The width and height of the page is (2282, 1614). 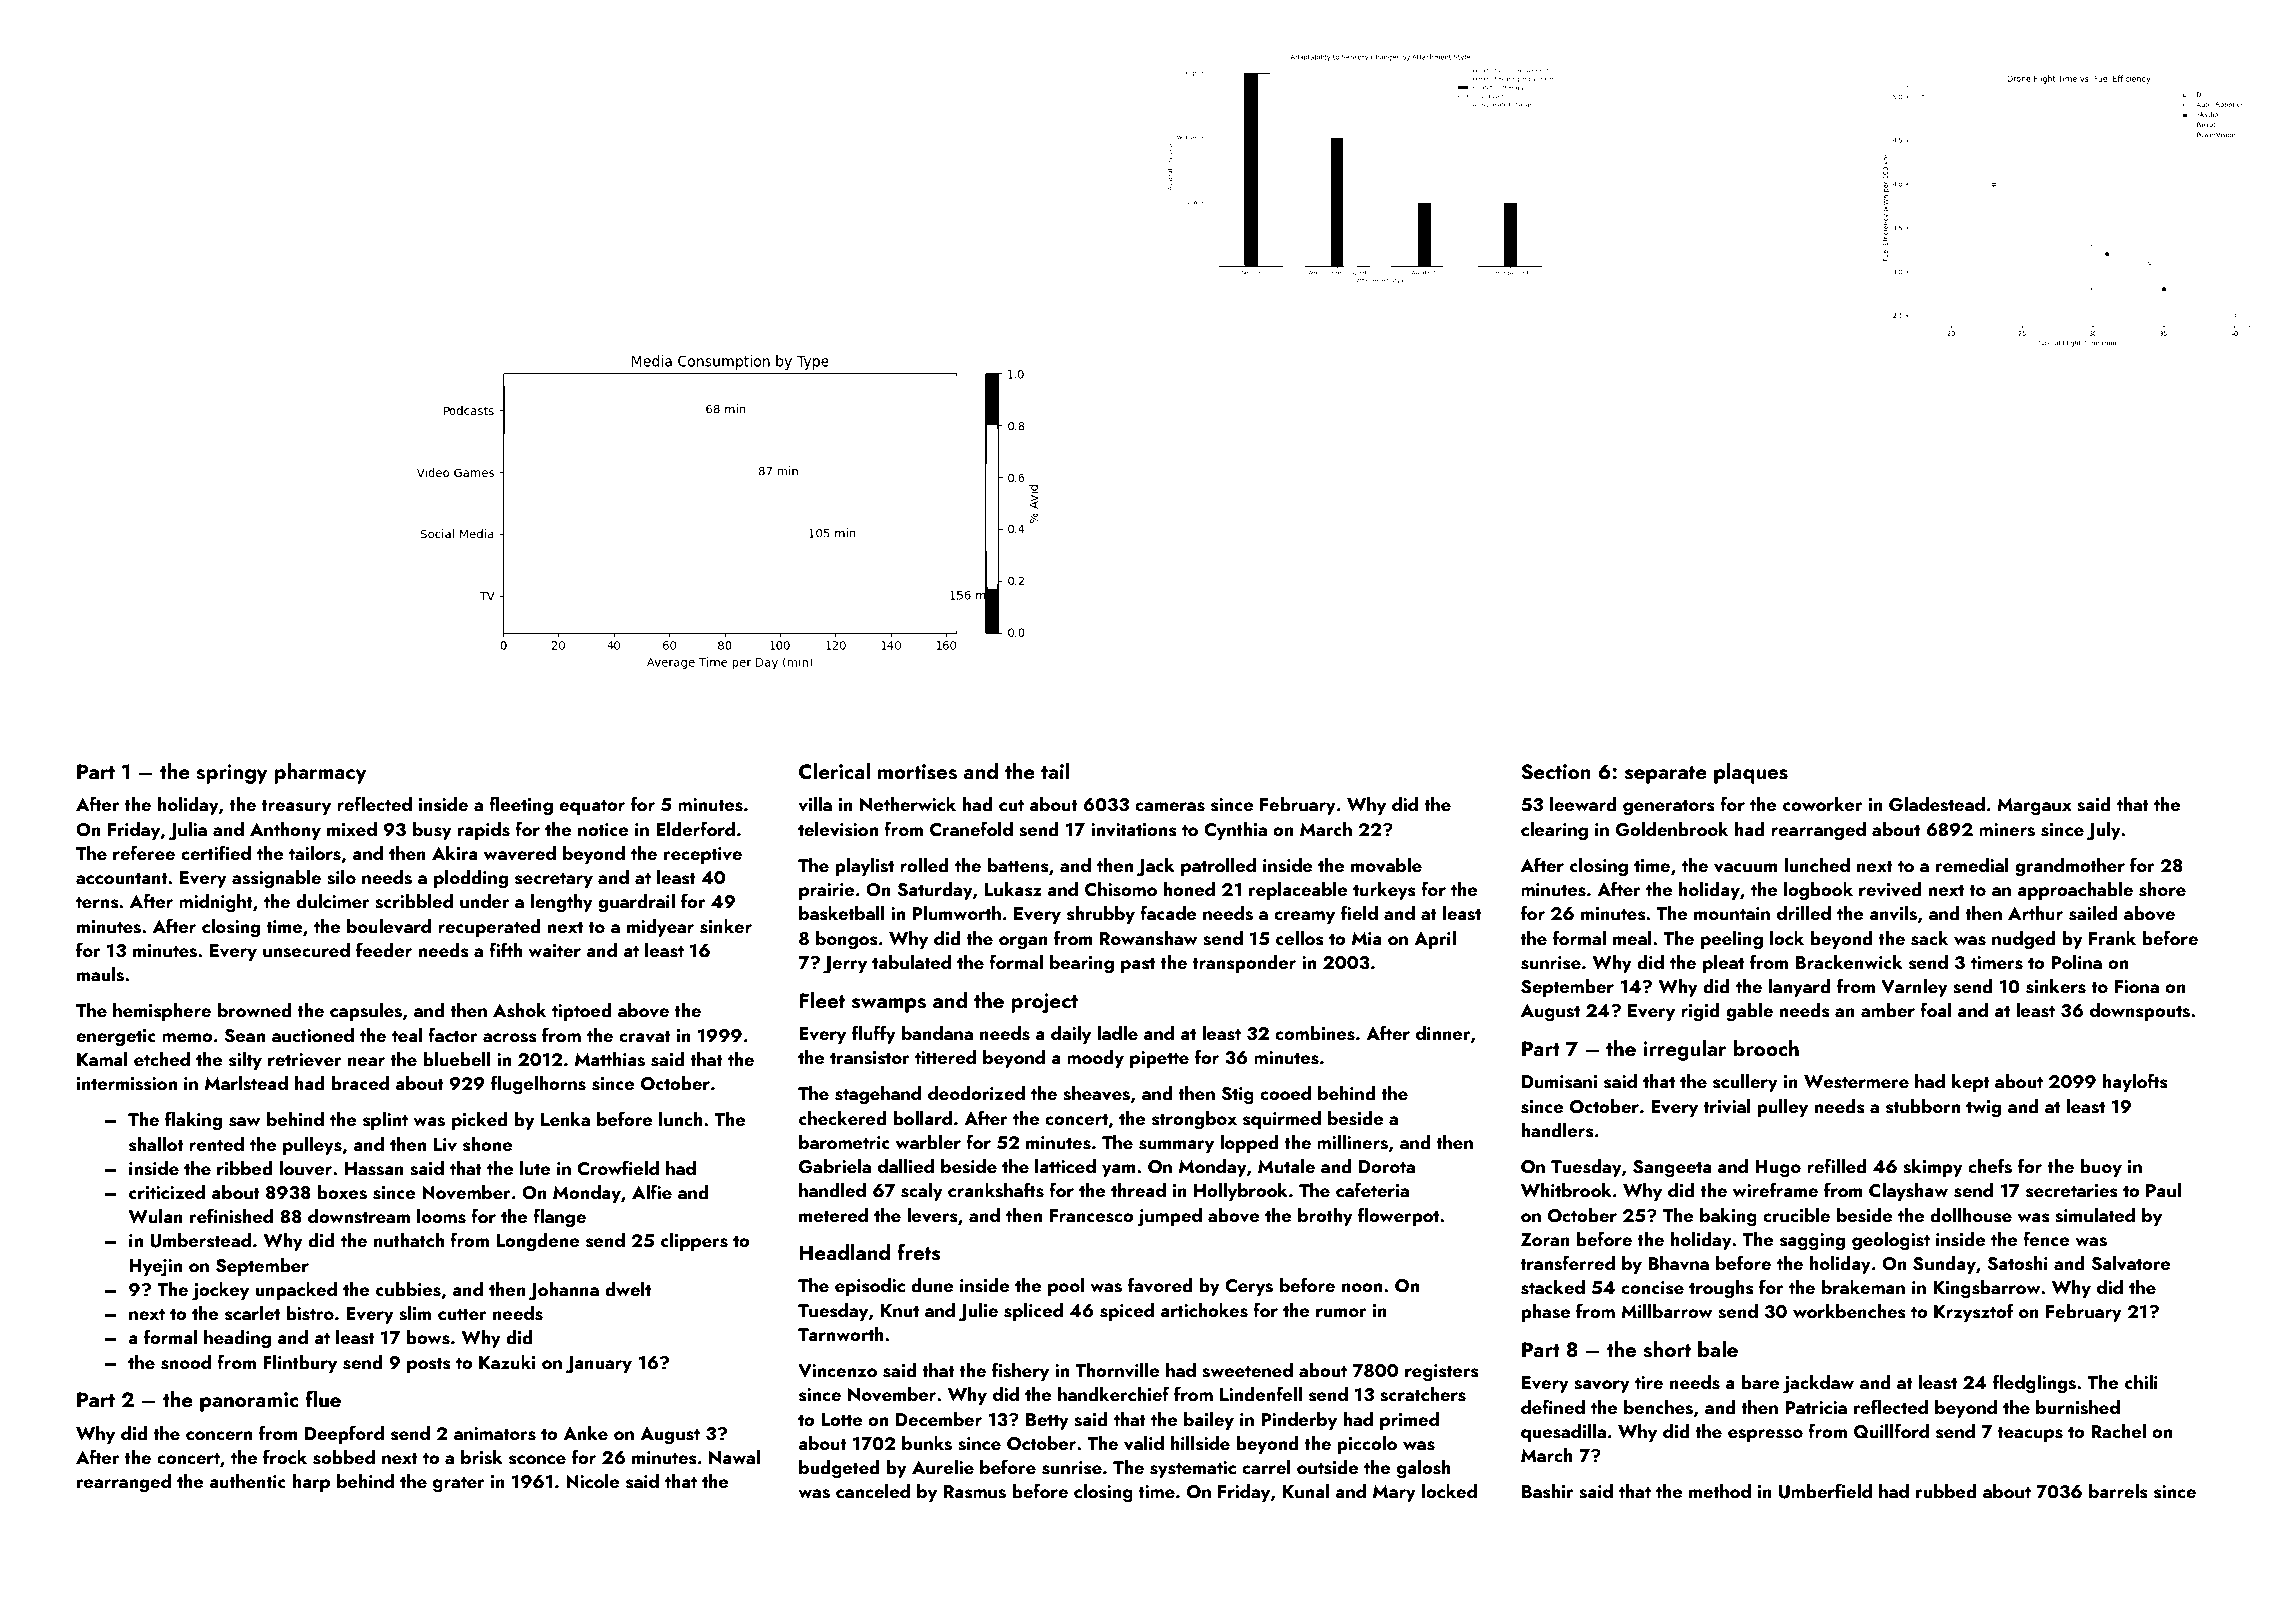 What do you see at coordinates (1893, 913) in the page?
I see `anvils` at bounding box center [1893, 913].
